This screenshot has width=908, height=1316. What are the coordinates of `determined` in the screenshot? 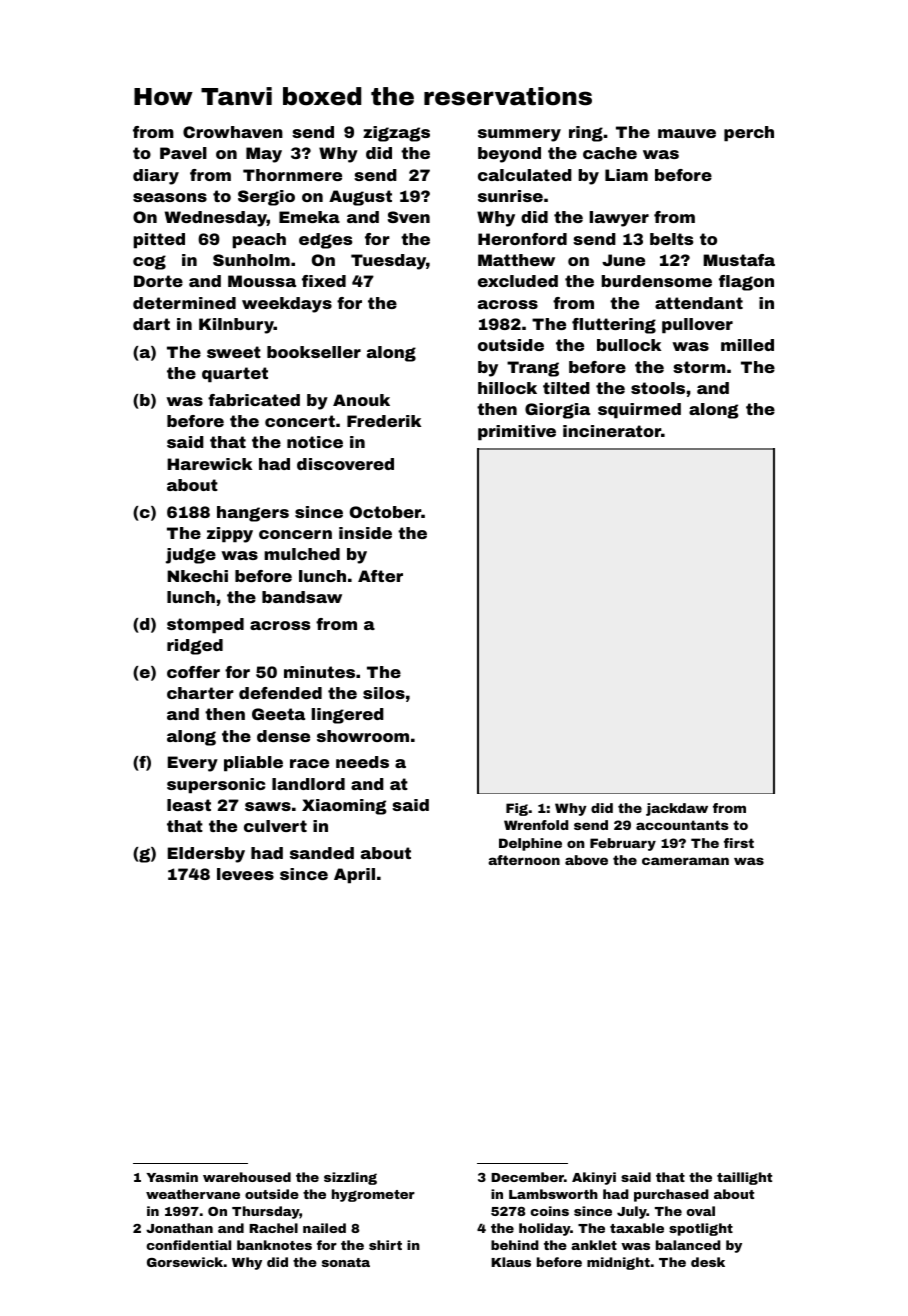 It's located at (184, 303).
